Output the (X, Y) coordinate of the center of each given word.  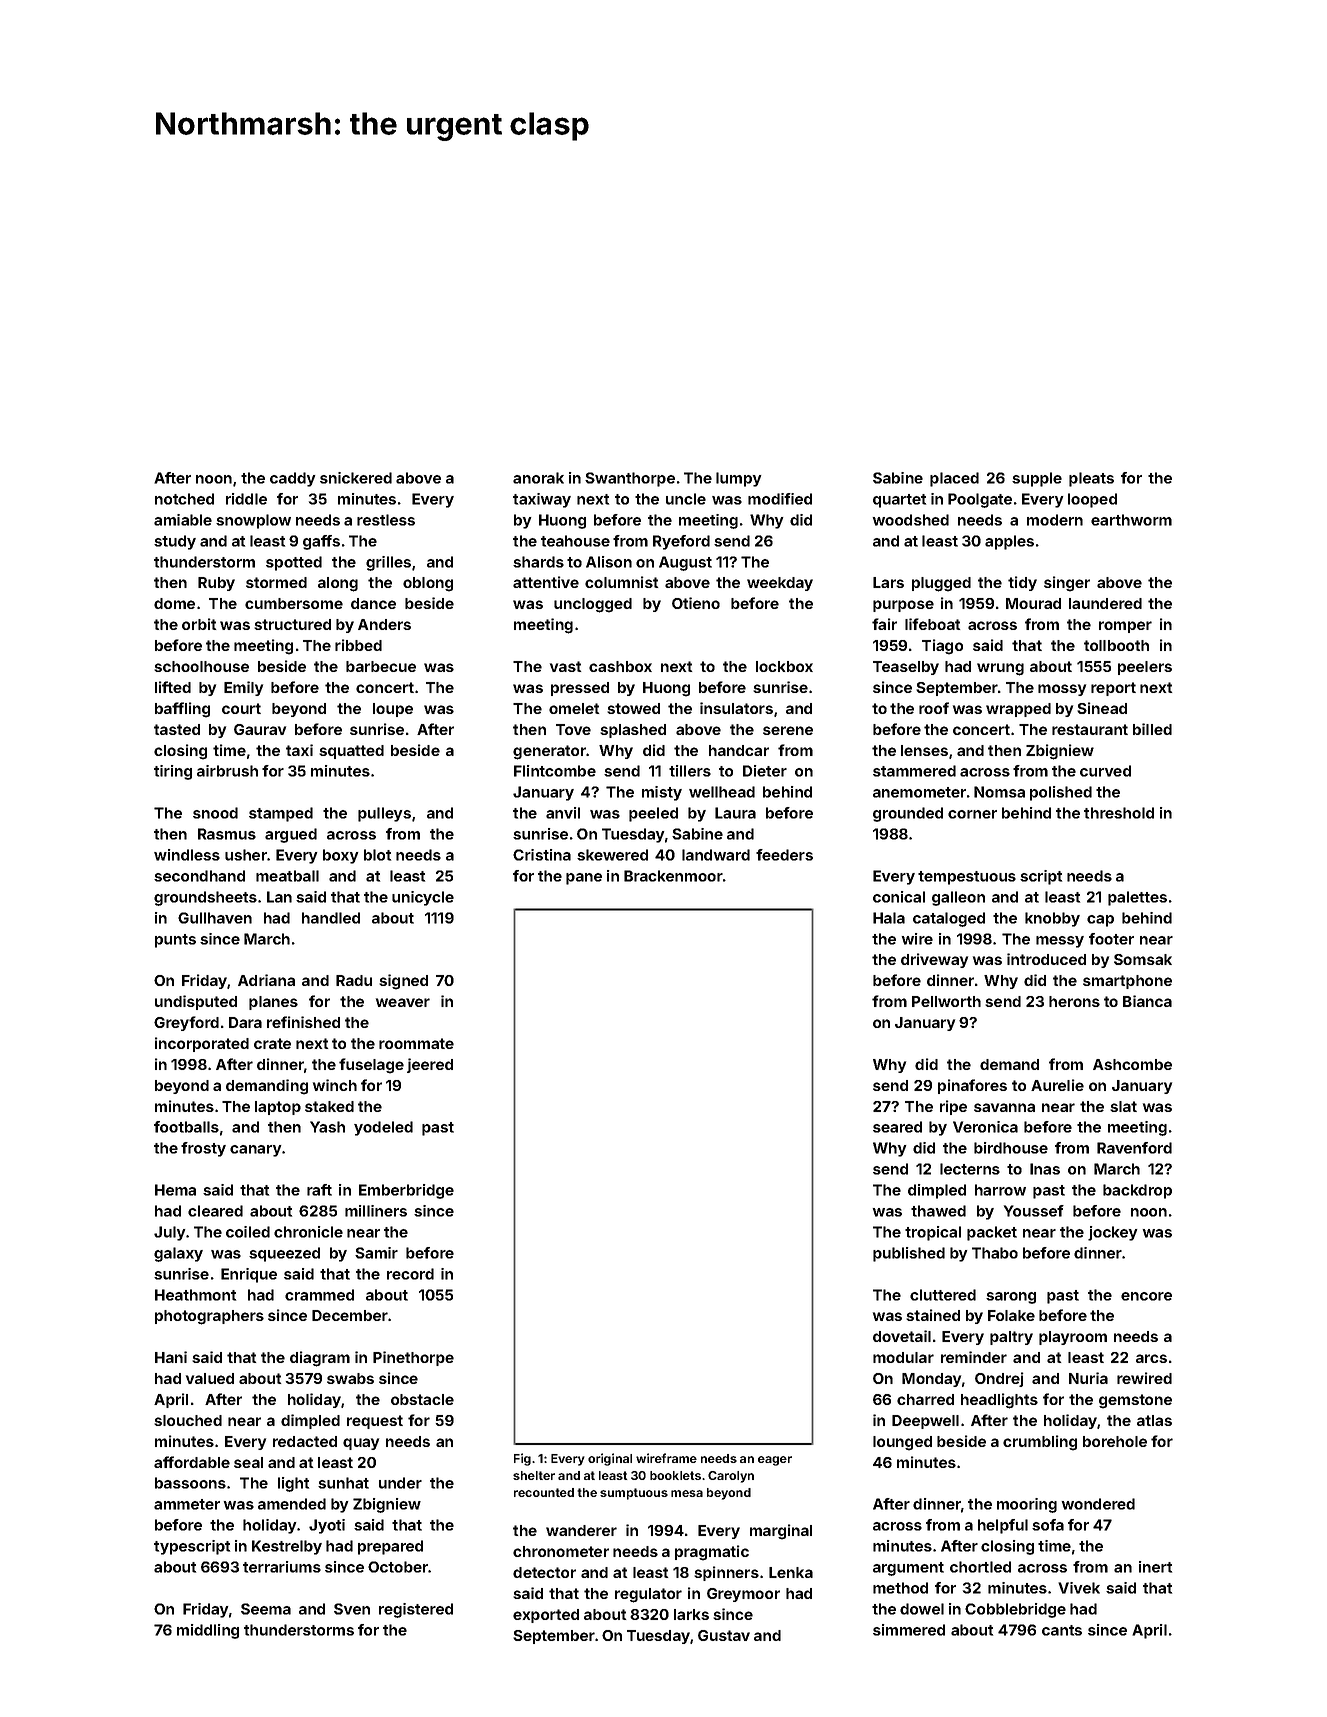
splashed (633, 731)
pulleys (384, 814)
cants (1062, 1630)
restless (386, 520)
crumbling (1040, 1443)
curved (1105, 771)
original (610, 1459)
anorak (538, 478)
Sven (352, 1609)
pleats (1091, 479)
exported (546, 1616)
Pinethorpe (413, 1358)
